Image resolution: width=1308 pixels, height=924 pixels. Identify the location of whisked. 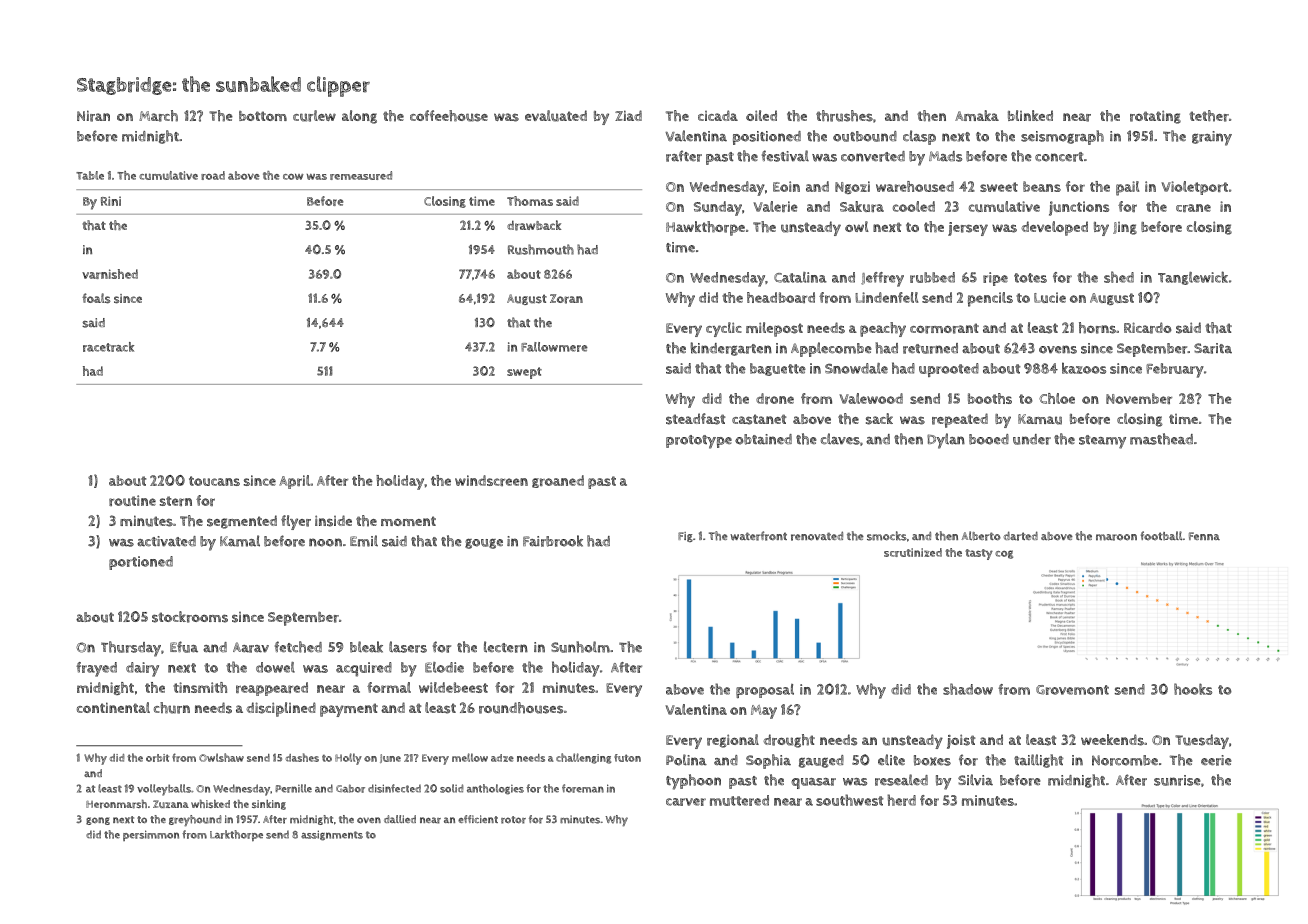
(210, 803).
